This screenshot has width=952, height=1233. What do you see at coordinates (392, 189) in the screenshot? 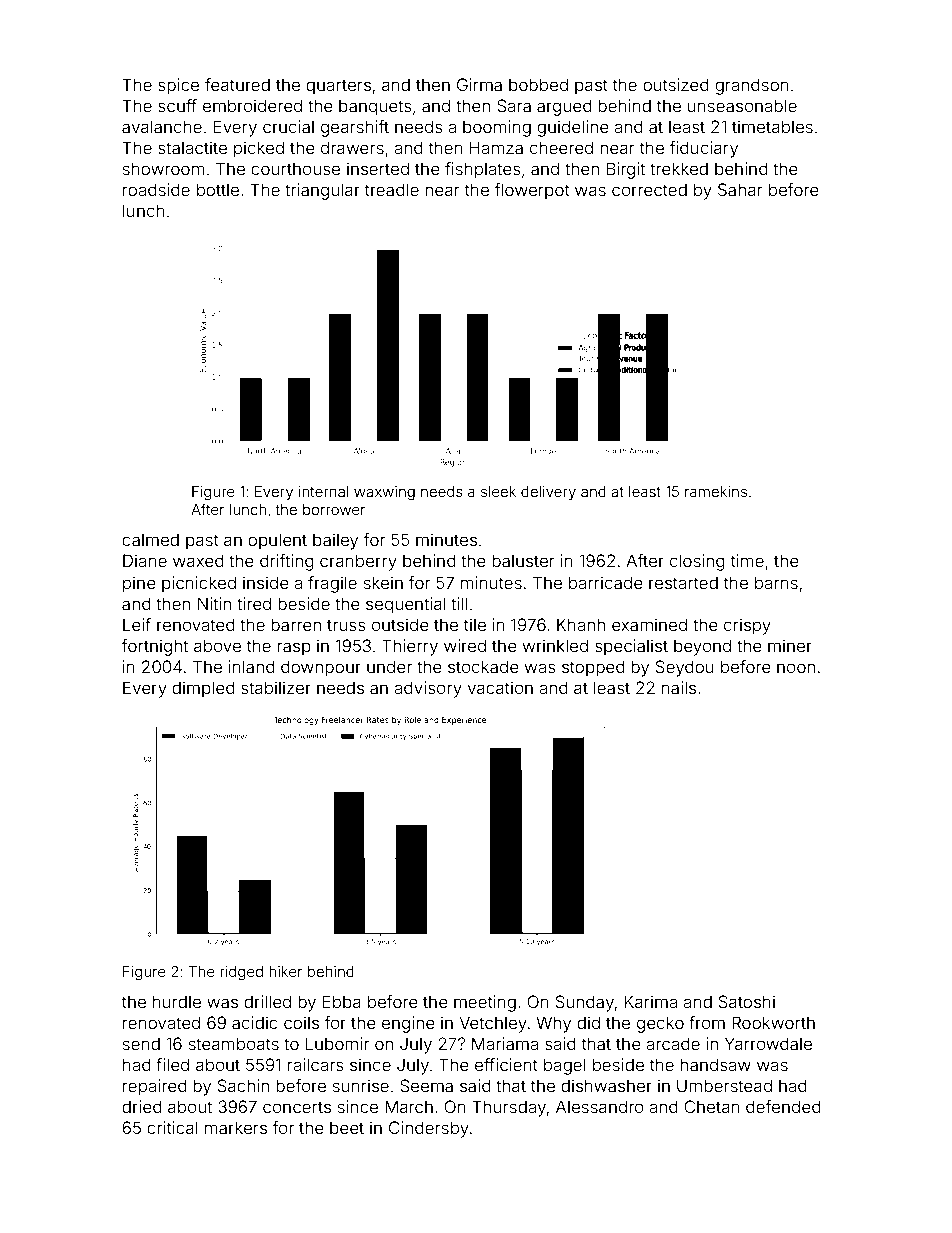
I see `treadle` at bounding box center [392, 189].
